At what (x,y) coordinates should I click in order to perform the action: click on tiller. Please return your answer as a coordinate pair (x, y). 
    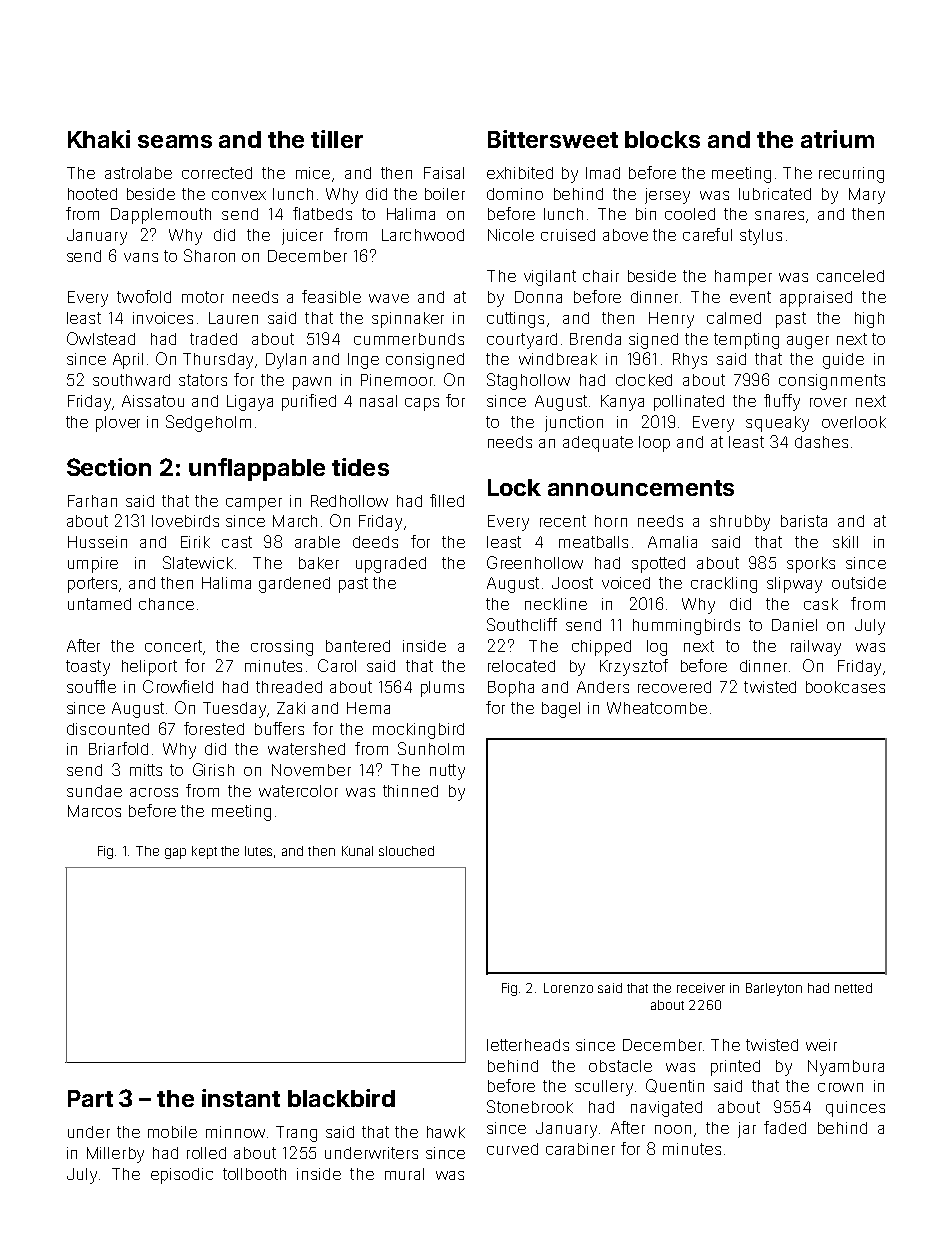
    Looking at the image, I should click on (337, 139).
